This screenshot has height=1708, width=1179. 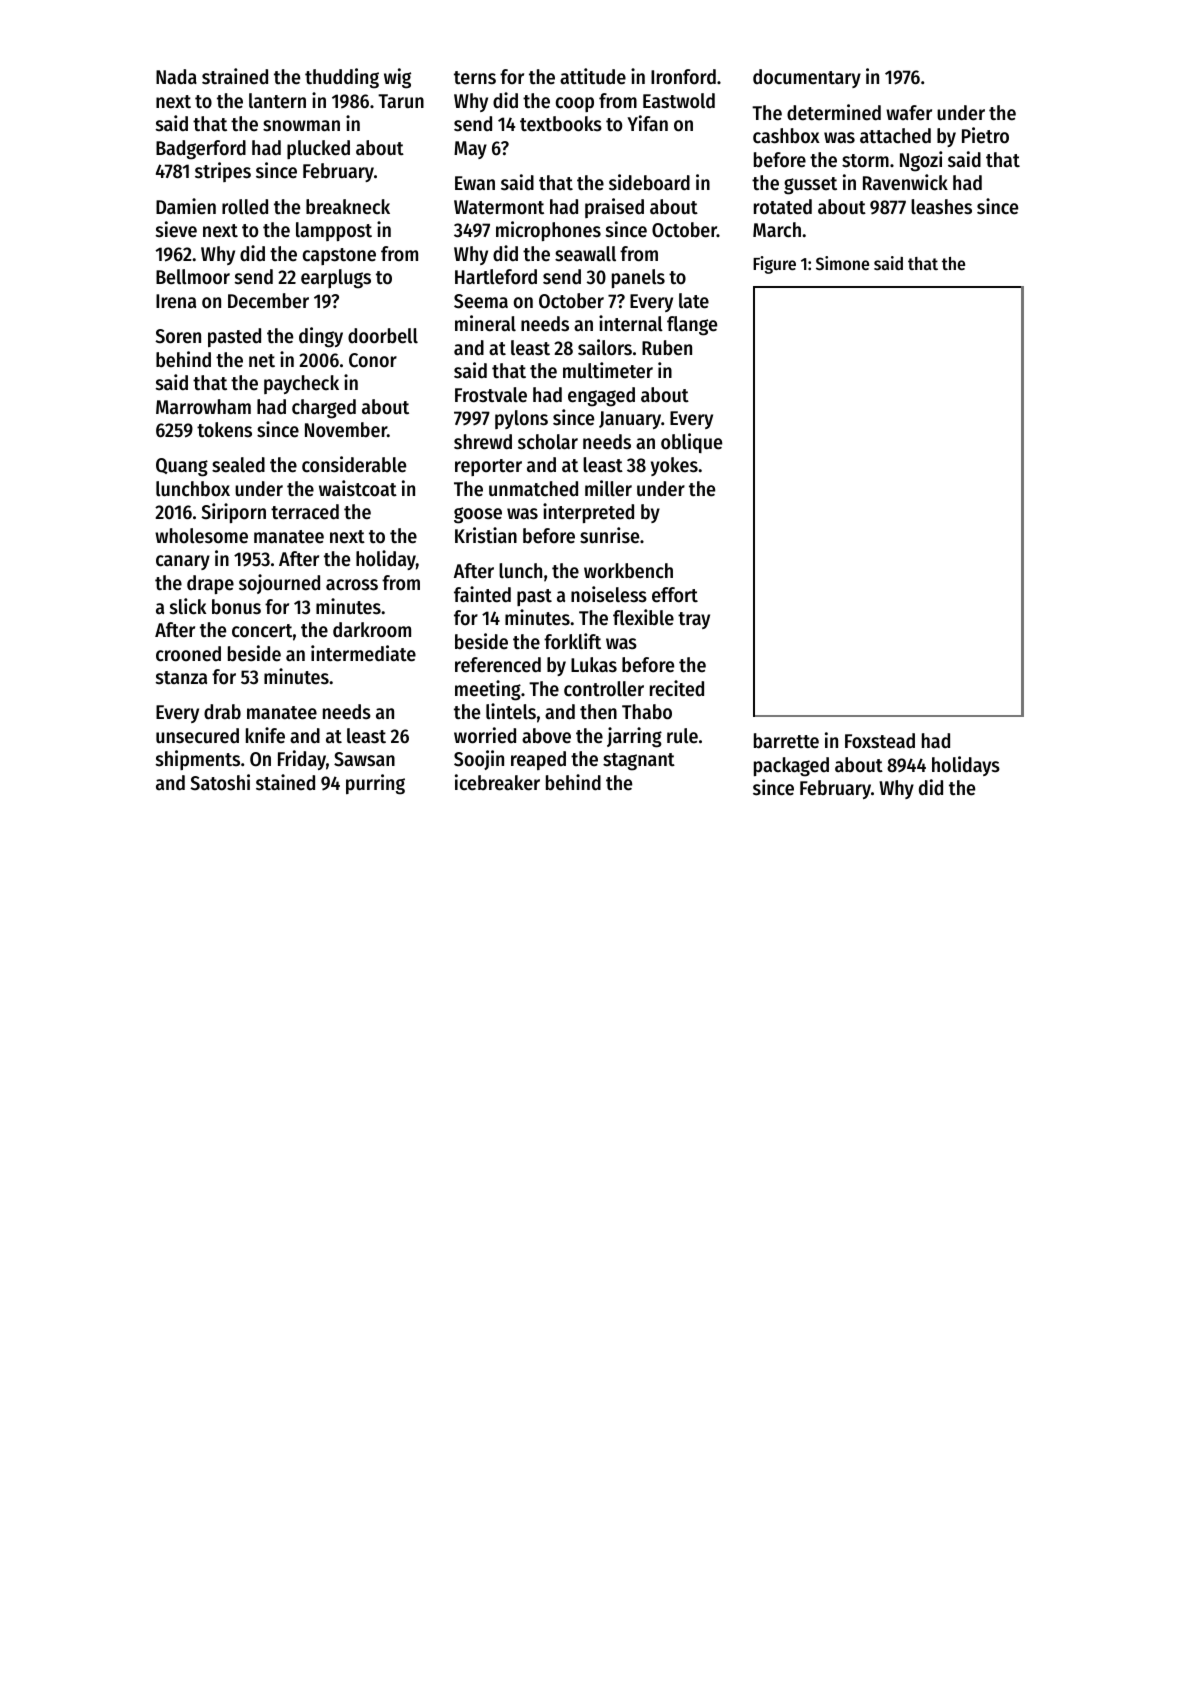 I want to click on strained, so click(x=235, y=76).
